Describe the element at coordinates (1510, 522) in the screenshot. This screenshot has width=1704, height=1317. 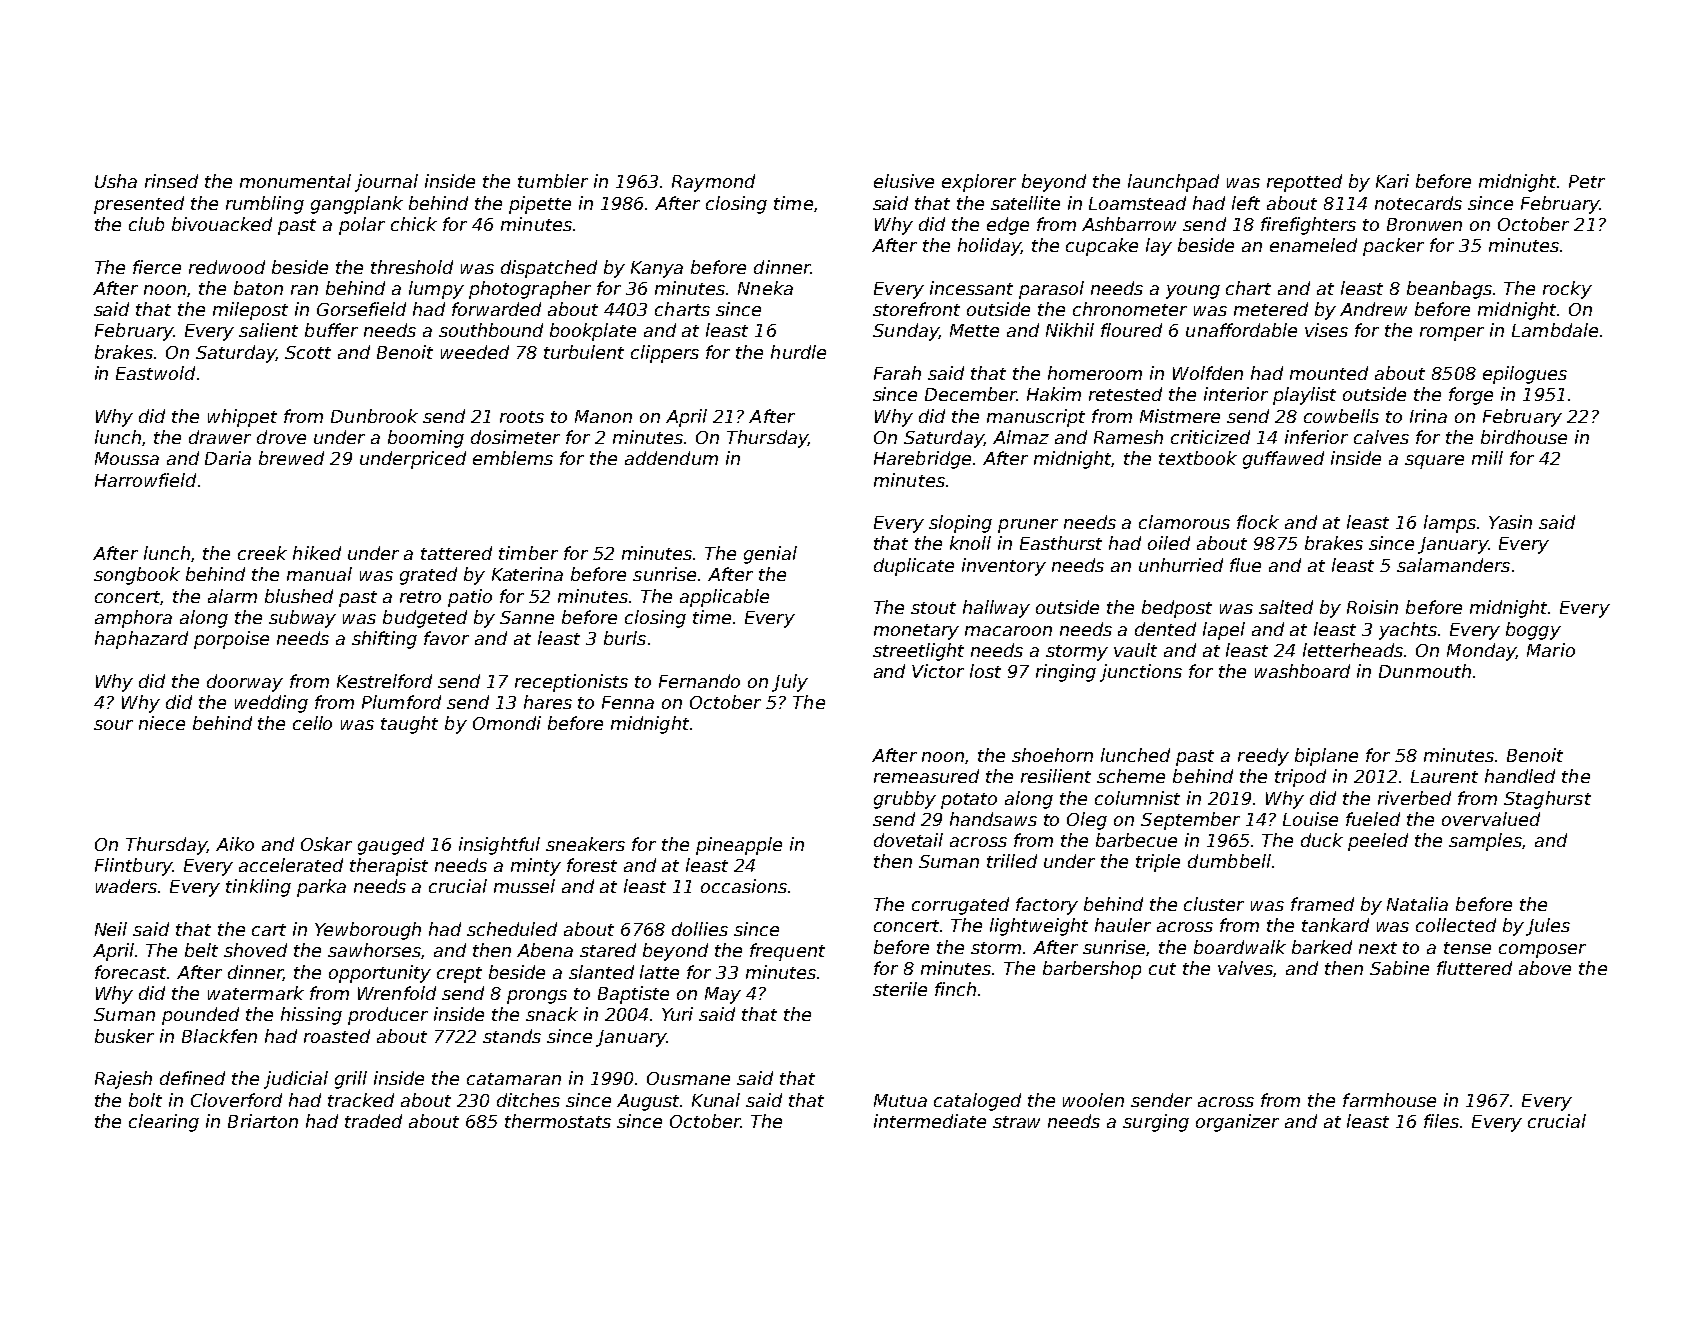
I see `Yasin` at that location.
